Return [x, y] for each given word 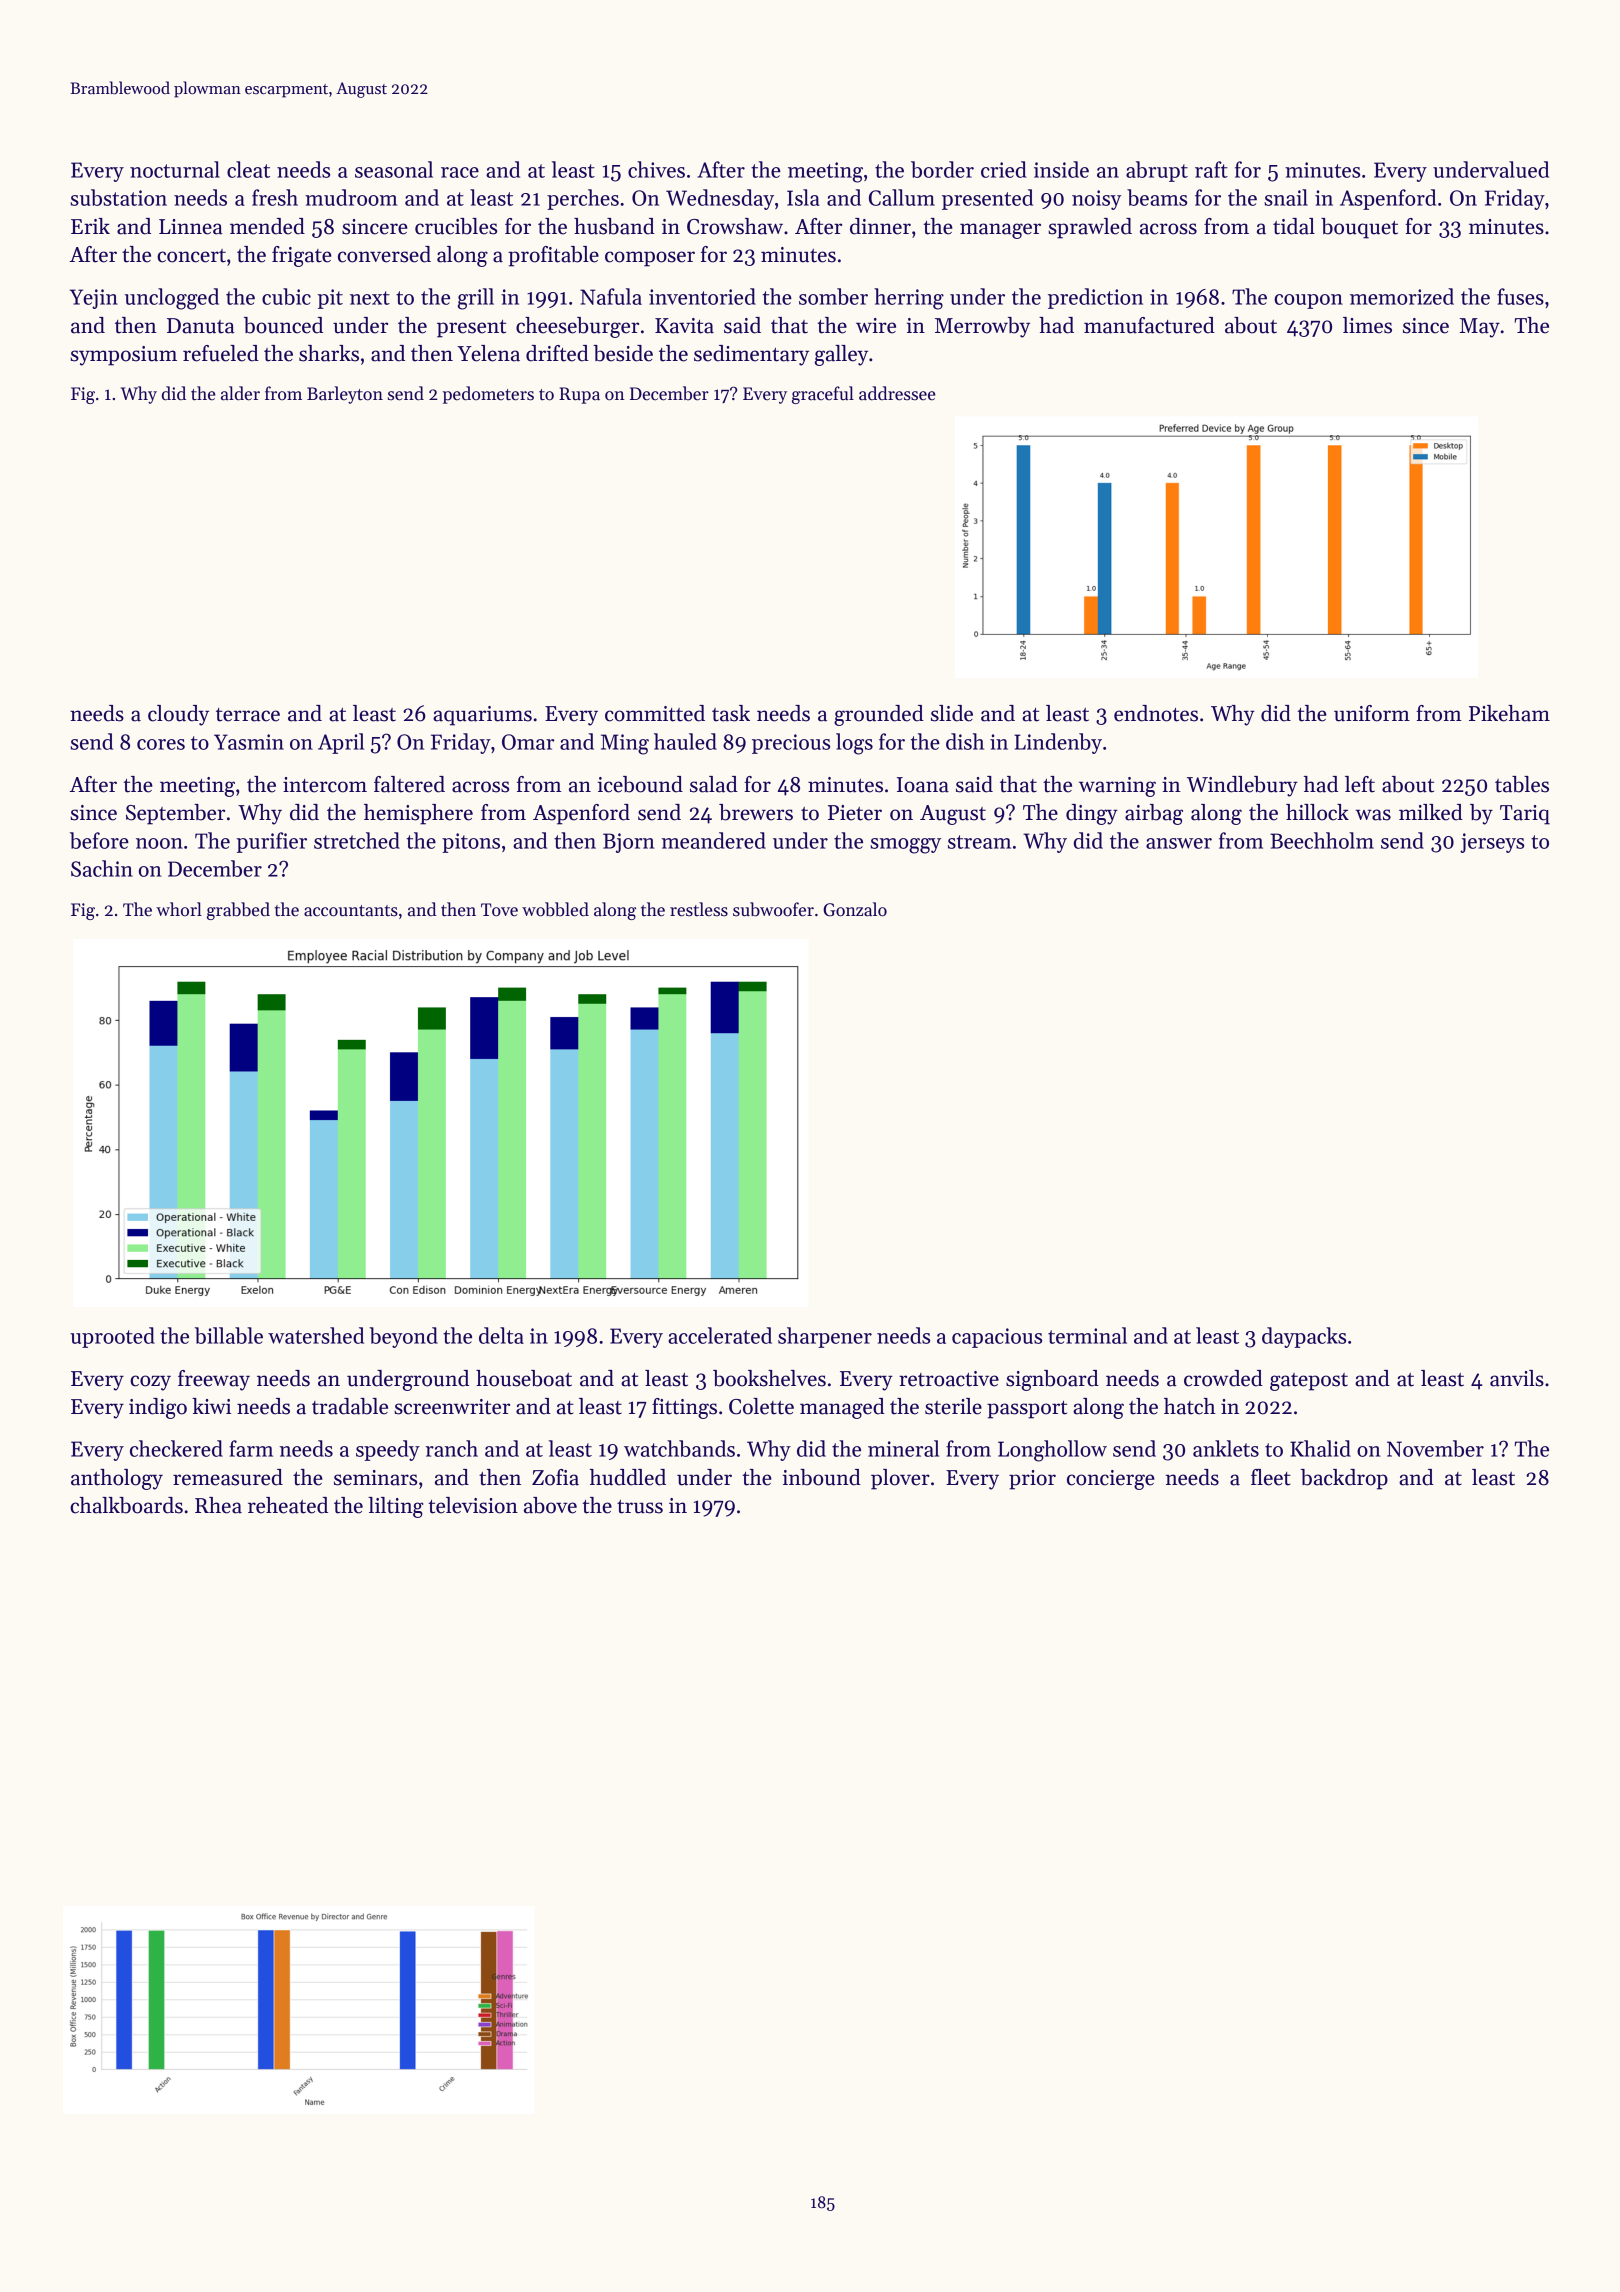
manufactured [1149, 325]
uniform [1372, 713]
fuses [1520, 296]
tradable [350, 1406]
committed [655, 713]
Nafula [611, 296]
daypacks [1304, 1337]
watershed [316, 1335]
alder [240, 393]
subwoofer [773, 909]
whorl [179, 909]
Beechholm [1322, 840]
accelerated [720, 1335]
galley [841, 355]
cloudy [178, 715]
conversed [384, 254]
